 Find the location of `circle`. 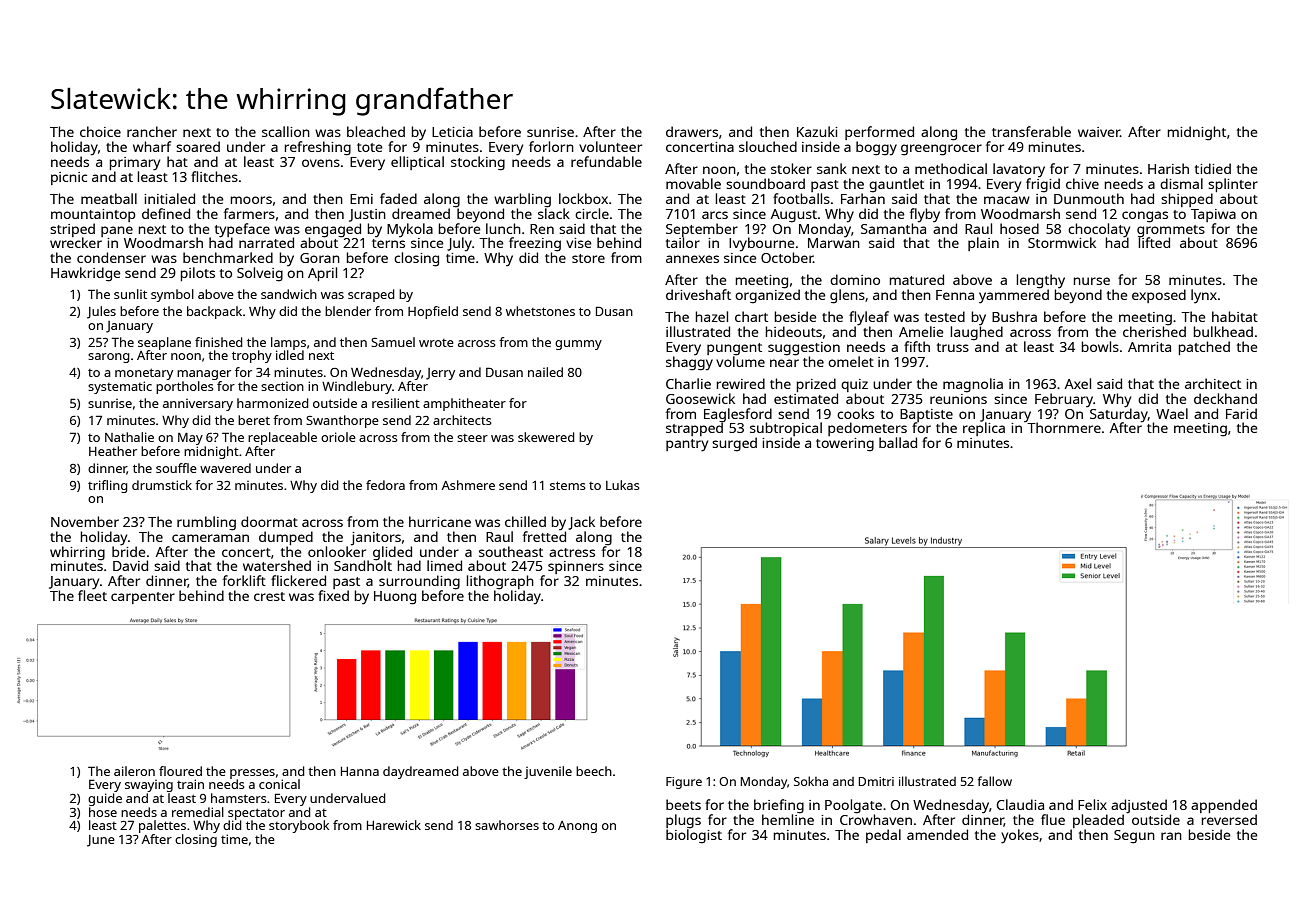

circle is located at coordinates (592, 213).
